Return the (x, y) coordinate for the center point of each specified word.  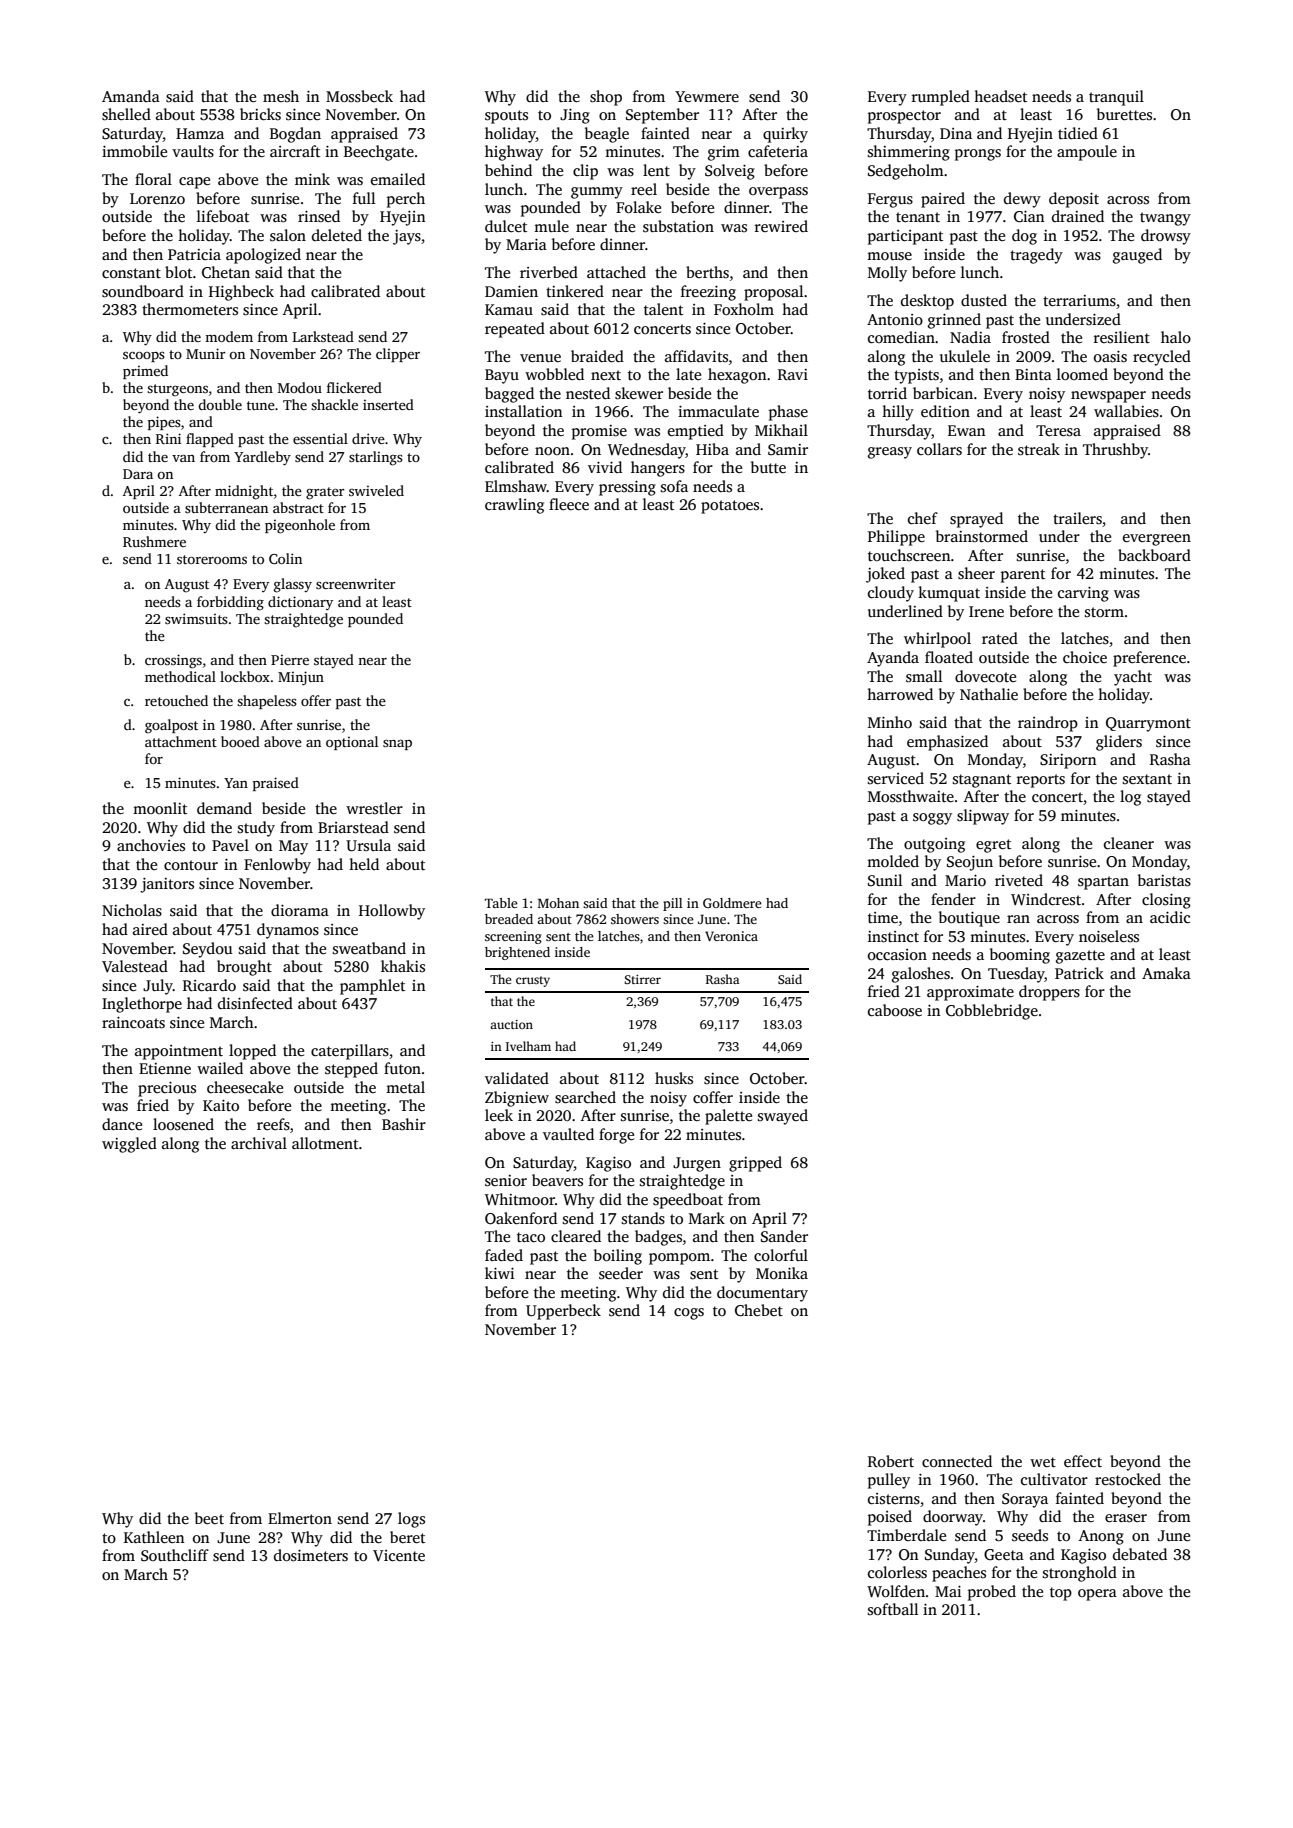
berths (707, 272)
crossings (173, 661)
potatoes (730, 507)
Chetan (226, 272)
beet (209, 1518)
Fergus (890, 200)
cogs (689, 1314)
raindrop (1048, 724)
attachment (181, 741)
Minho (890, 722)
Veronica (731, 936)
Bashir (404, 1124)
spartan (1103, 883)
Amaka (1166, 973)
